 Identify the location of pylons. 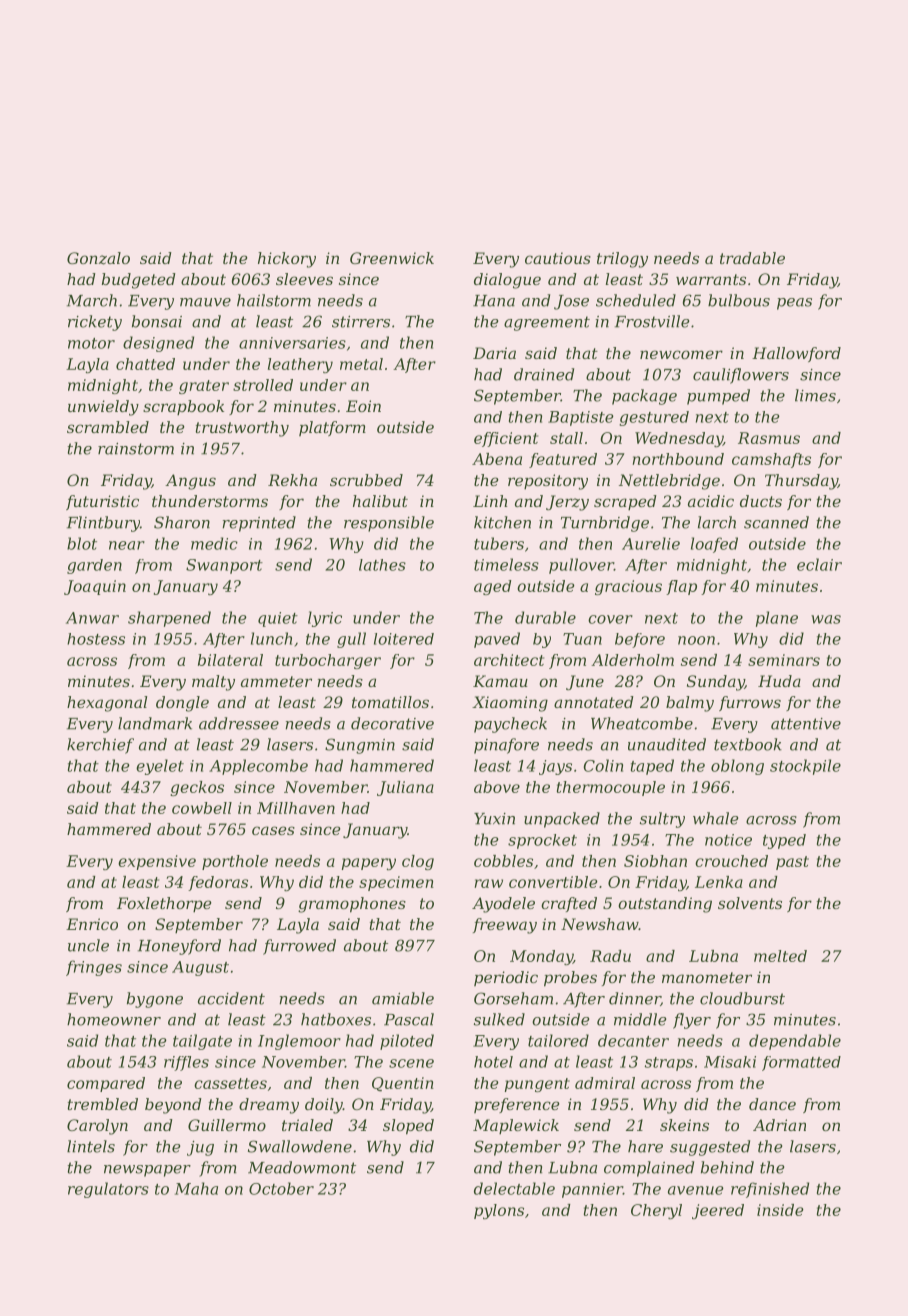
(499, 1211).
